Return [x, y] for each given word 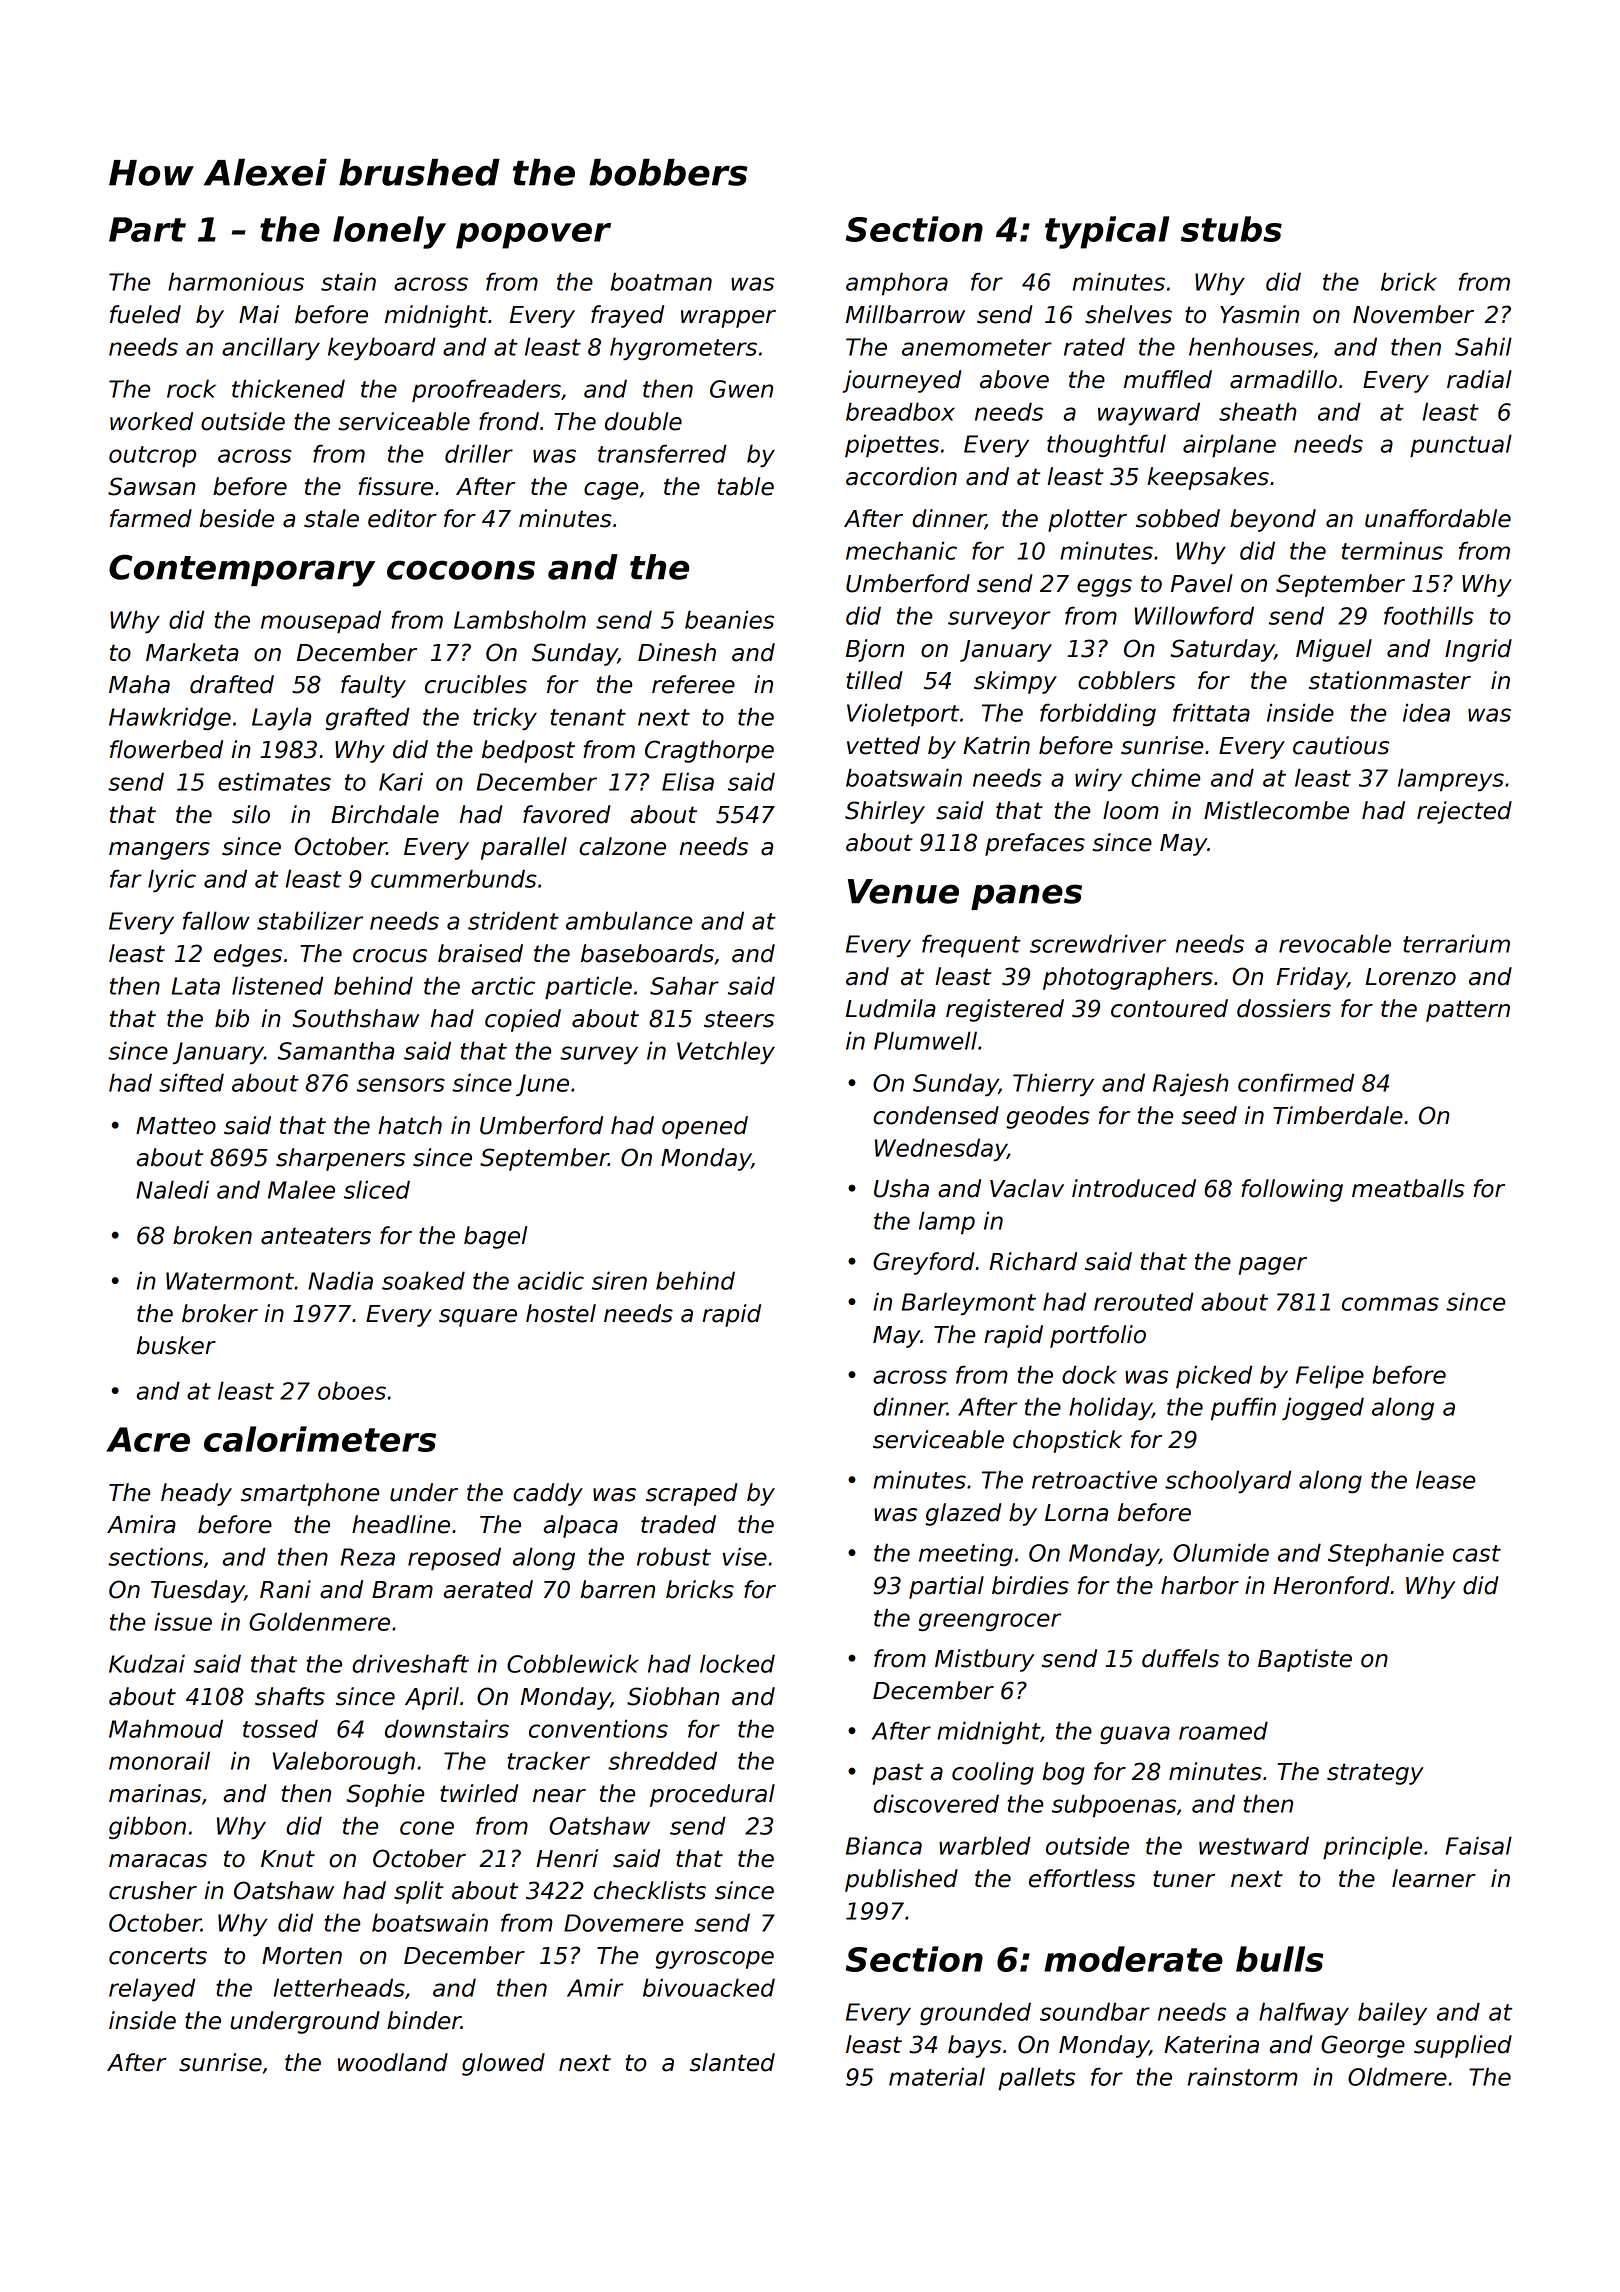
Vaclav [1027, 1188]
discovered [936, 1803]
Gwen [741, 389]
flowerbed [166, 749]
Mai [259, 314]
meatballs [1408, 1188]
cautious [1341, 745]
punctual [1461, 446]
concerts [158, 1956]
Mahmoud [166, 1728]
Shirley [885, 812]
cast [1477, 1553]
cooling [993, 1773]
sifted [191, 1082]
